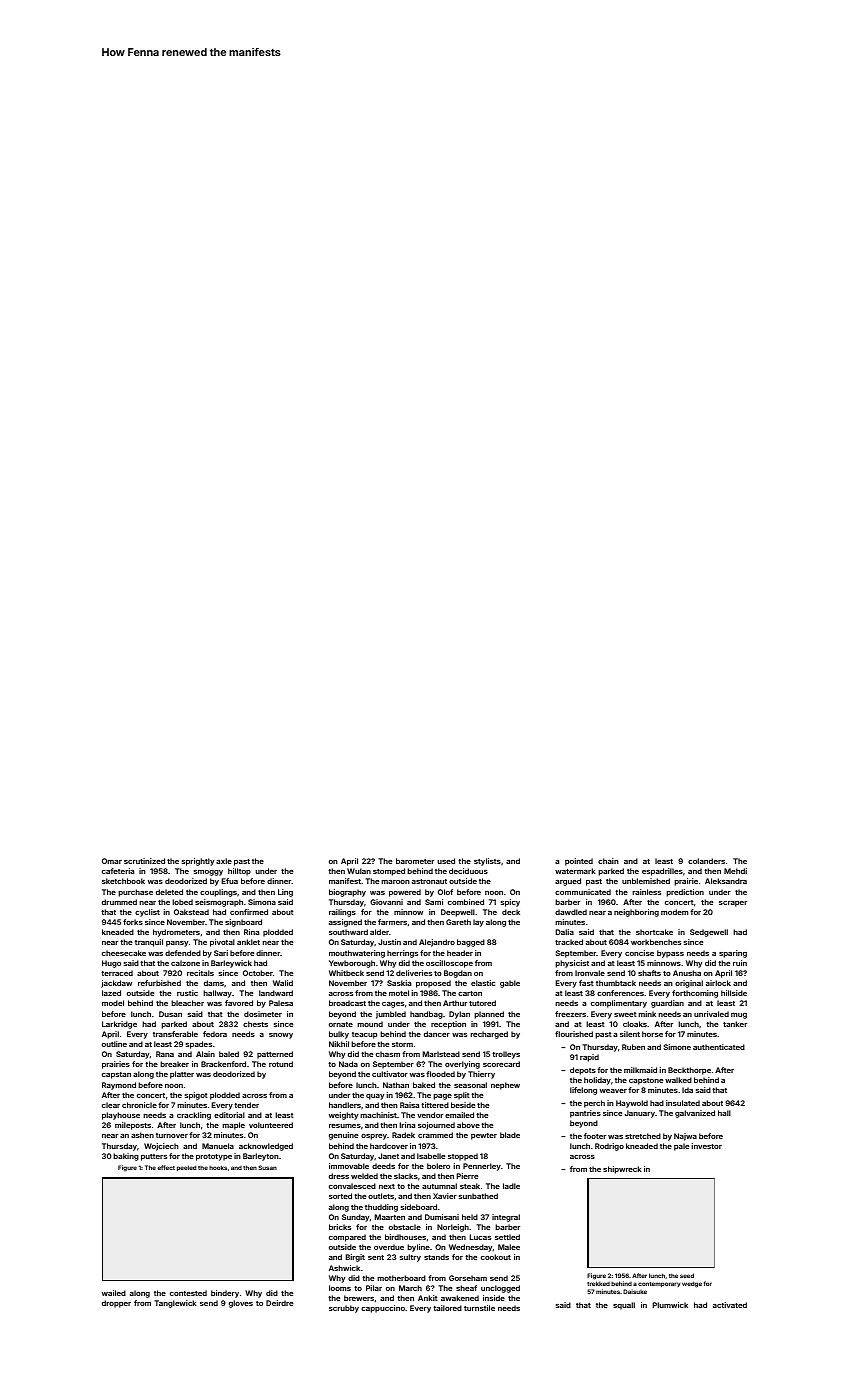  What do you see at coordinates (677, 1047) in the screenshot?
I see `Simone` at bounding box center [677, 1047].
